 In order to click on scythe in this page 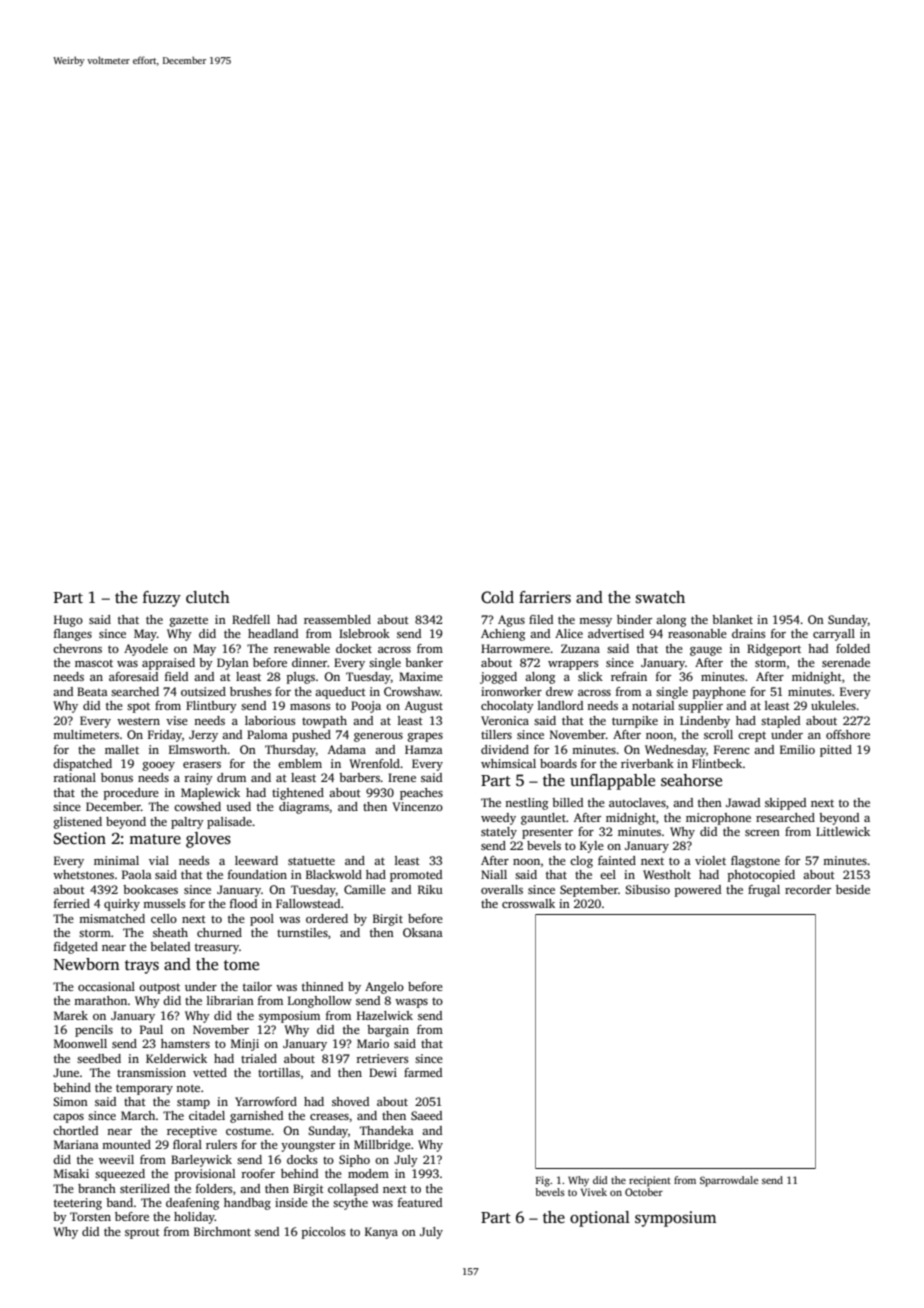, I will do `click(350, 1204)`.
